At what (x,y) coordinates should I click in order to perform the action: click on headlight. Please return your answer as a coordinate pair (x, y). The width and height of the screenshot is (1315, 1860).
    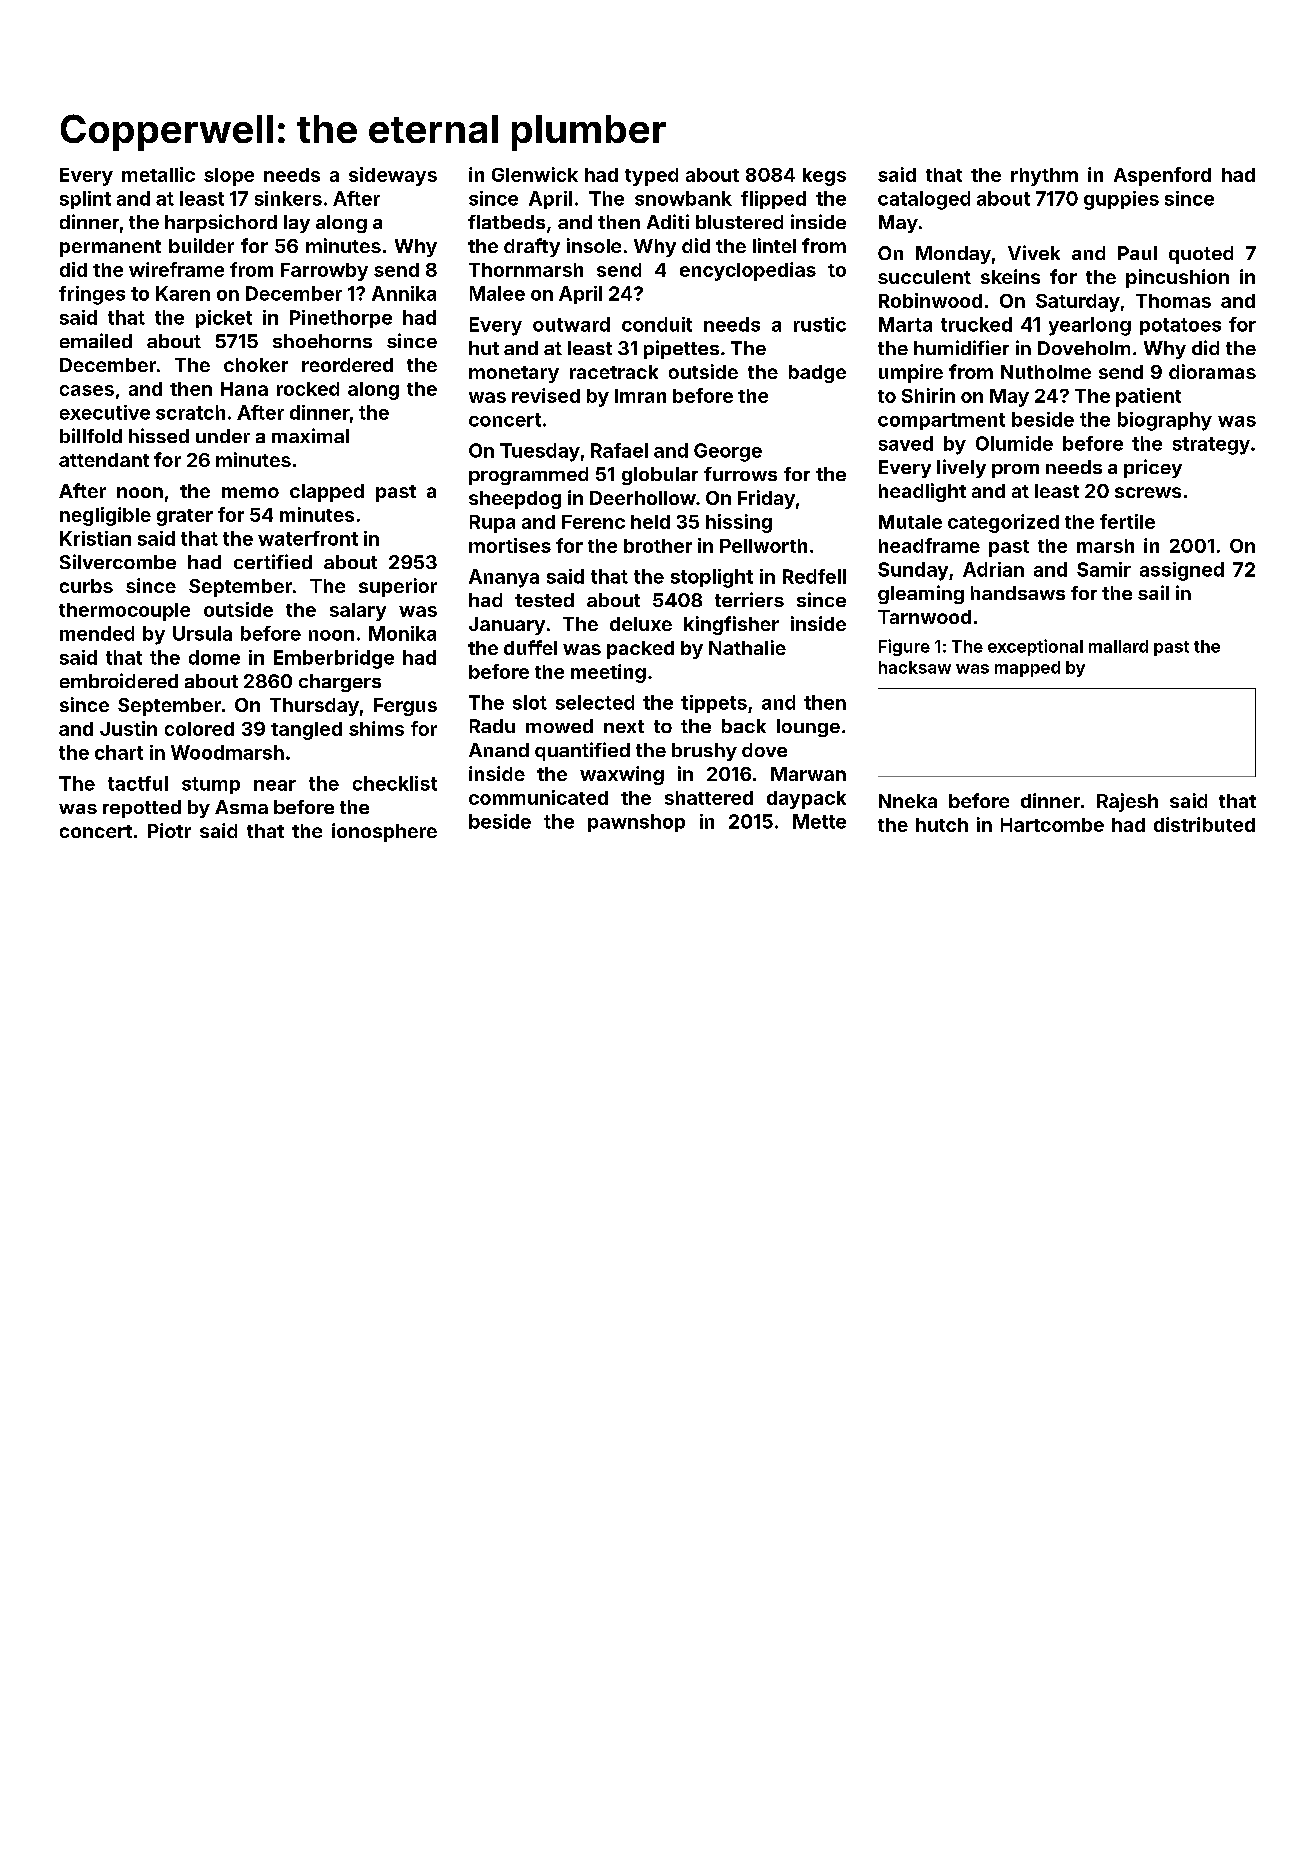
    Looking at the image, I should click on (922, 492).
